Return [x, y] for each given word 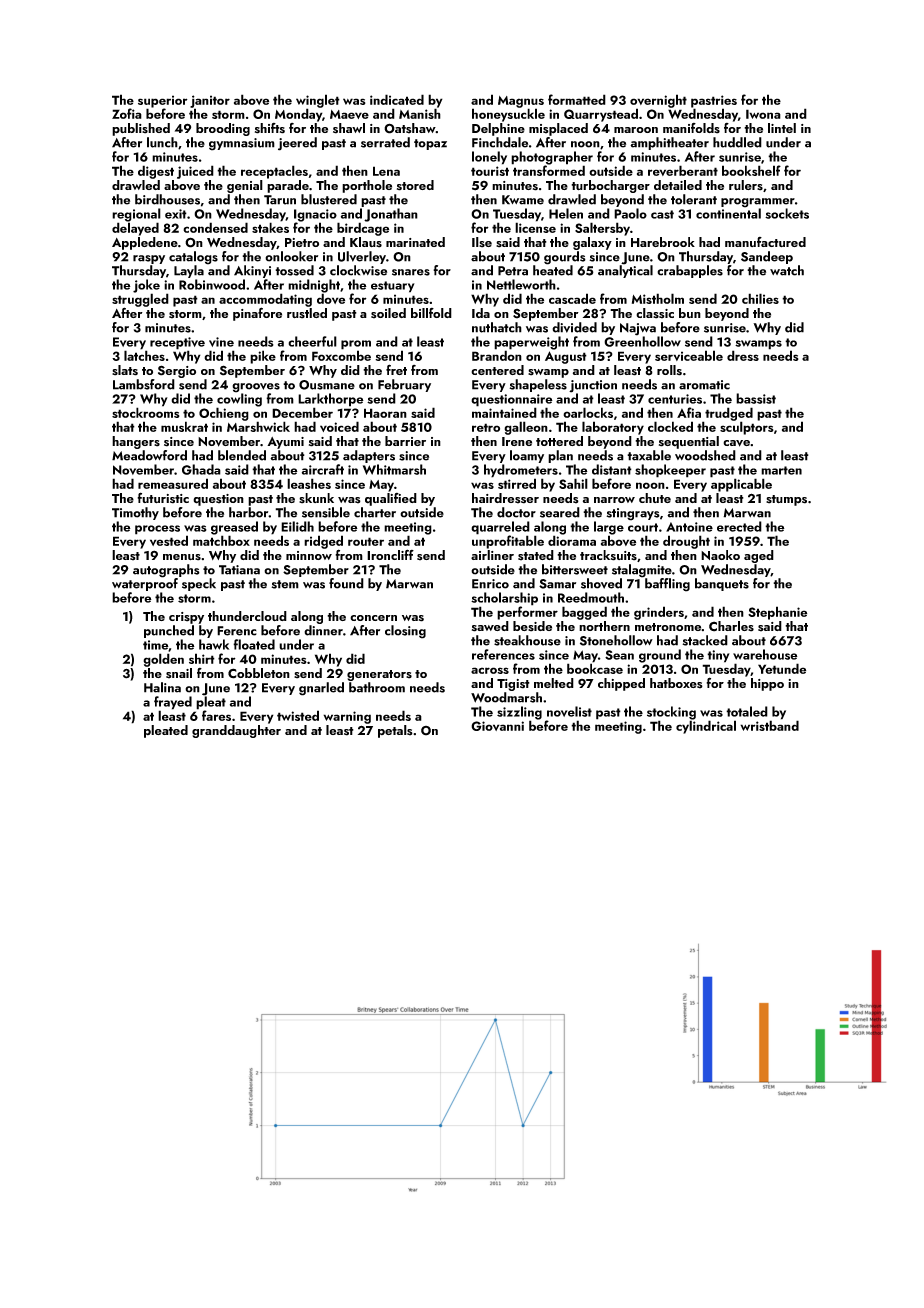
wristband [769, 725]
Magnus [521, 102]
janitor [210, 101]
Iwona [763, 114]
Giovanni [497, 726]
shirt [202, 658]
